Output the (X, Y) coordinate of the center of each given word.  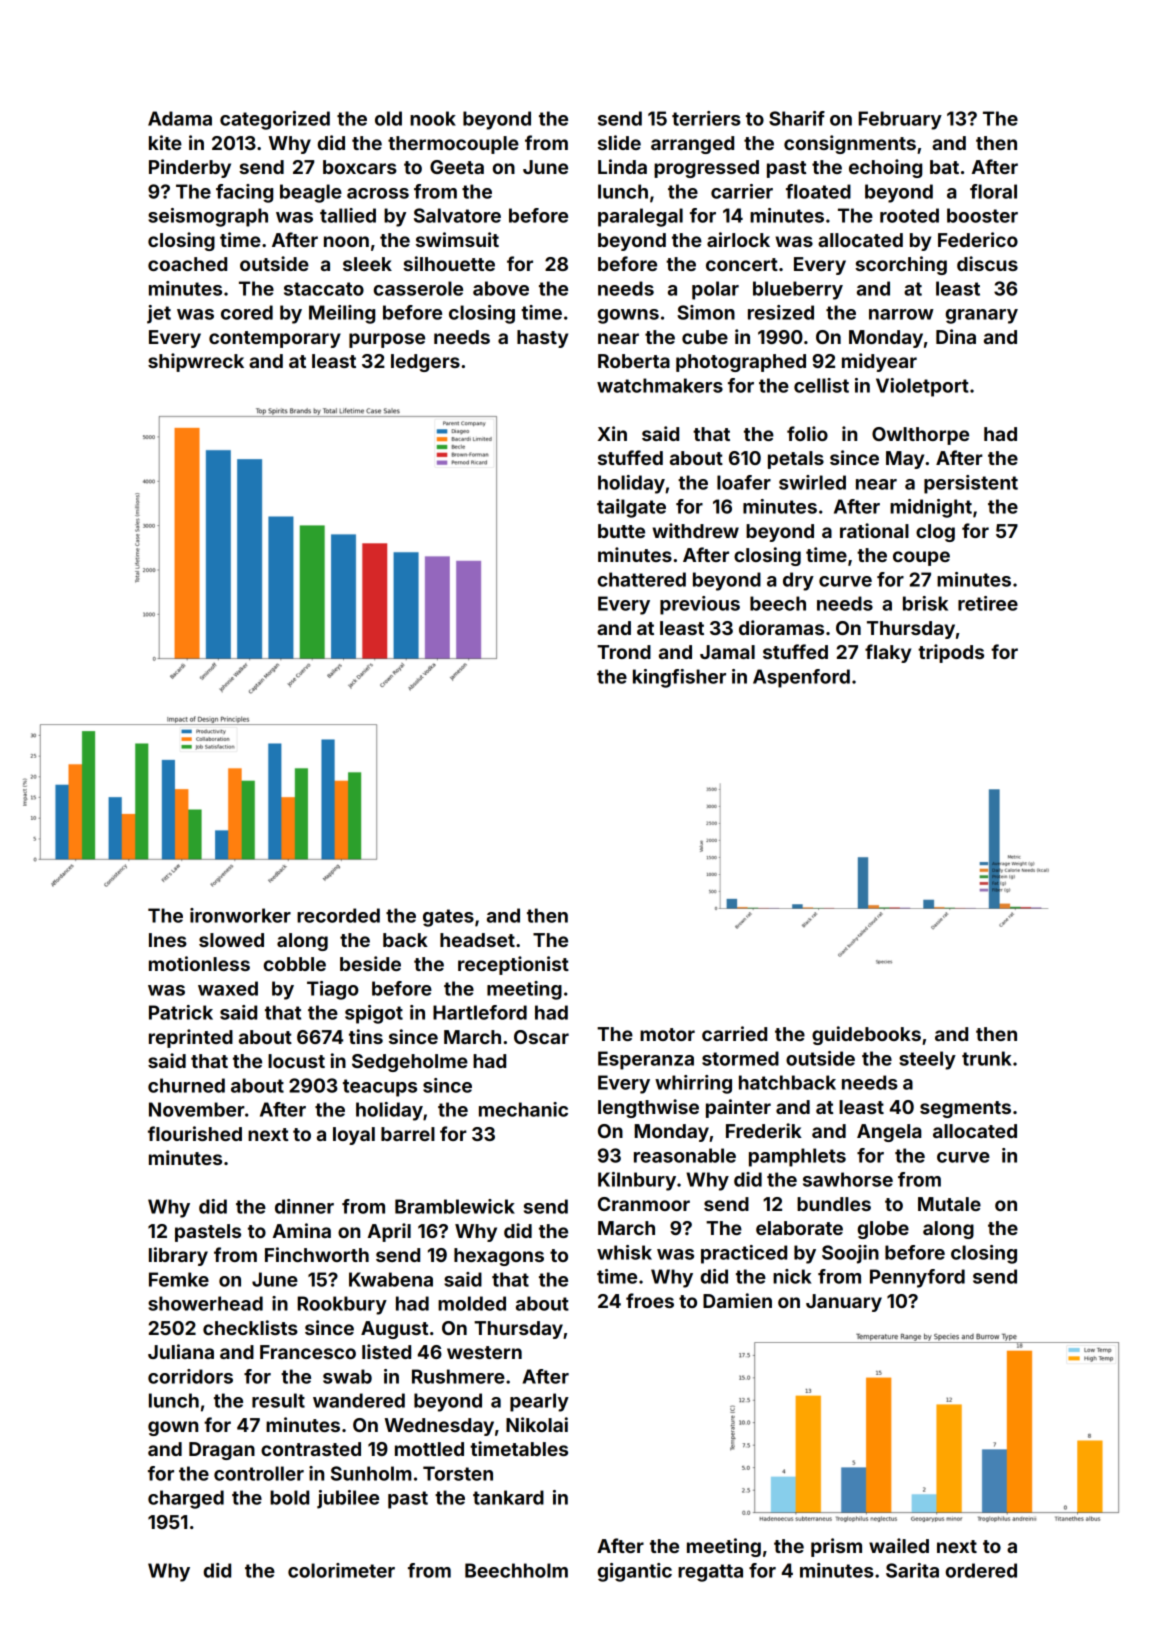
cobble (295, 964)
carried (734, 1033)
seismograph (208, 217)
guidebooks (866, 1035)
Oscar (541, 1037)
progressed (706, 169)
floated (818, 191)
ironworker (240, 915)
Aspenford (801, 678)
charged (186, 1499)
